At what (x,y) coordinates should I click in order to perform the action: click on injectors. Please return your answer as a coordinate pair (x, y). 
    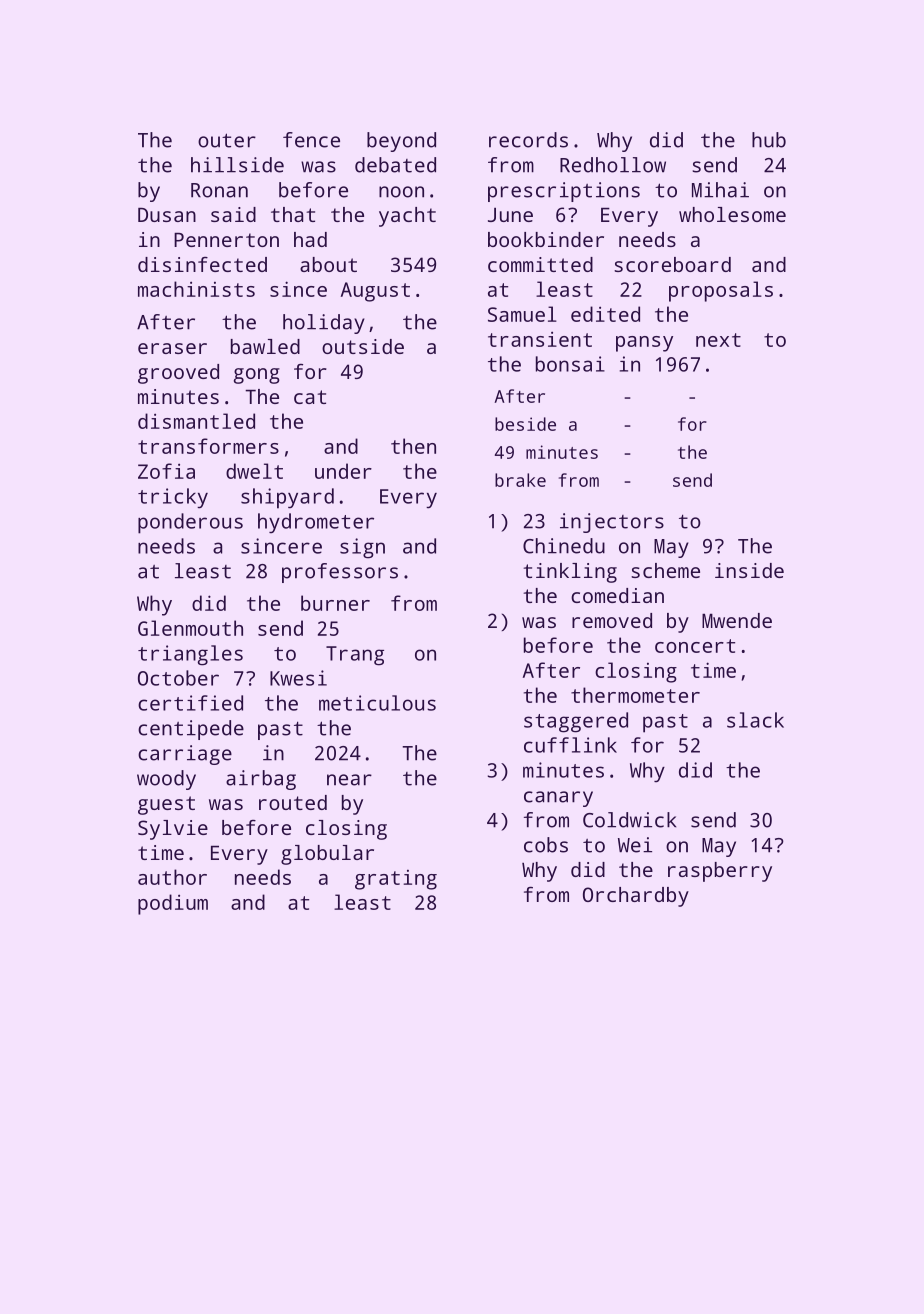
    Looking at the image, I should click on (612, 523).
